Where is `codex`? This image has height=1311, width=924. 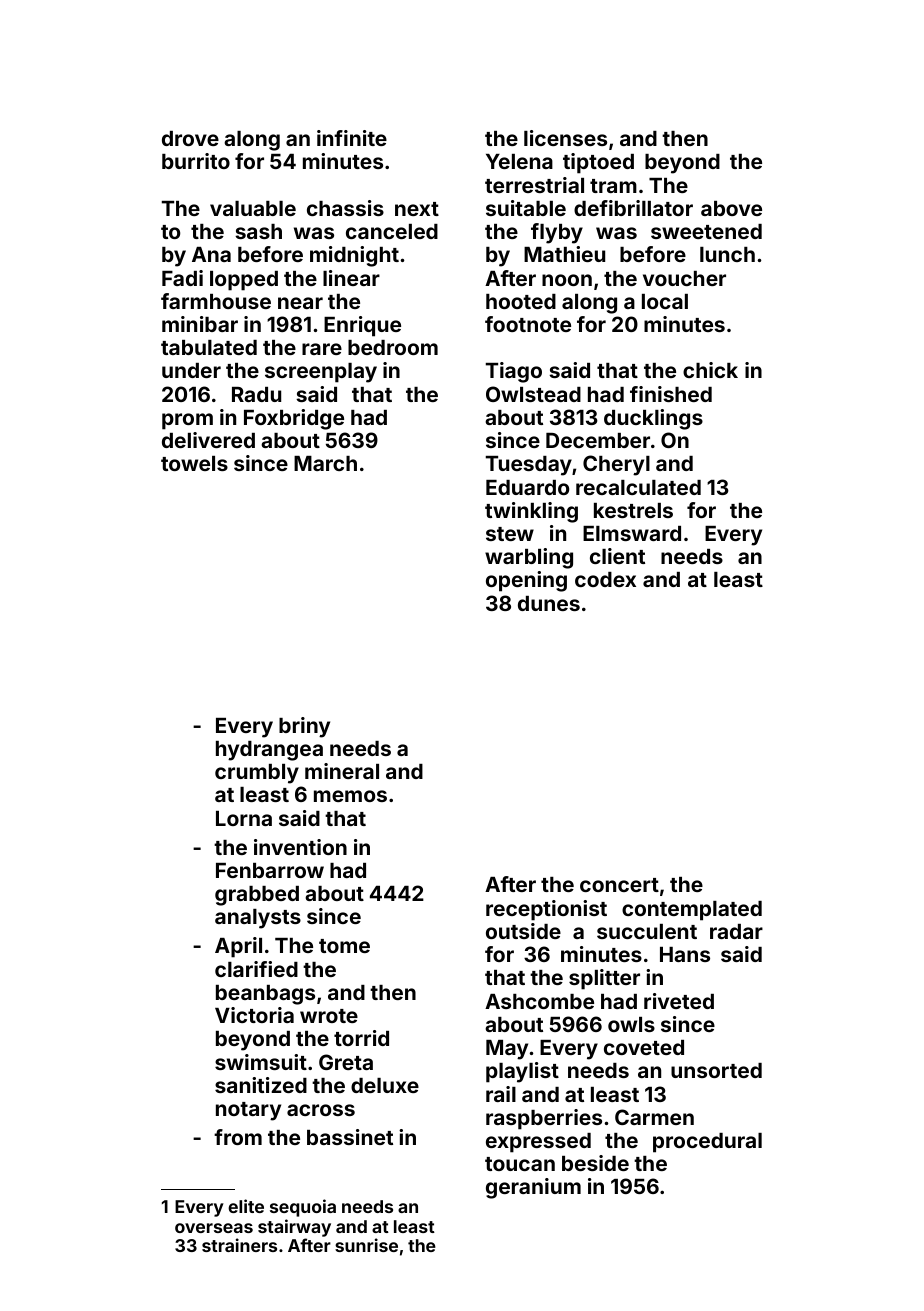 codex is located at coordinates (605, 579).
